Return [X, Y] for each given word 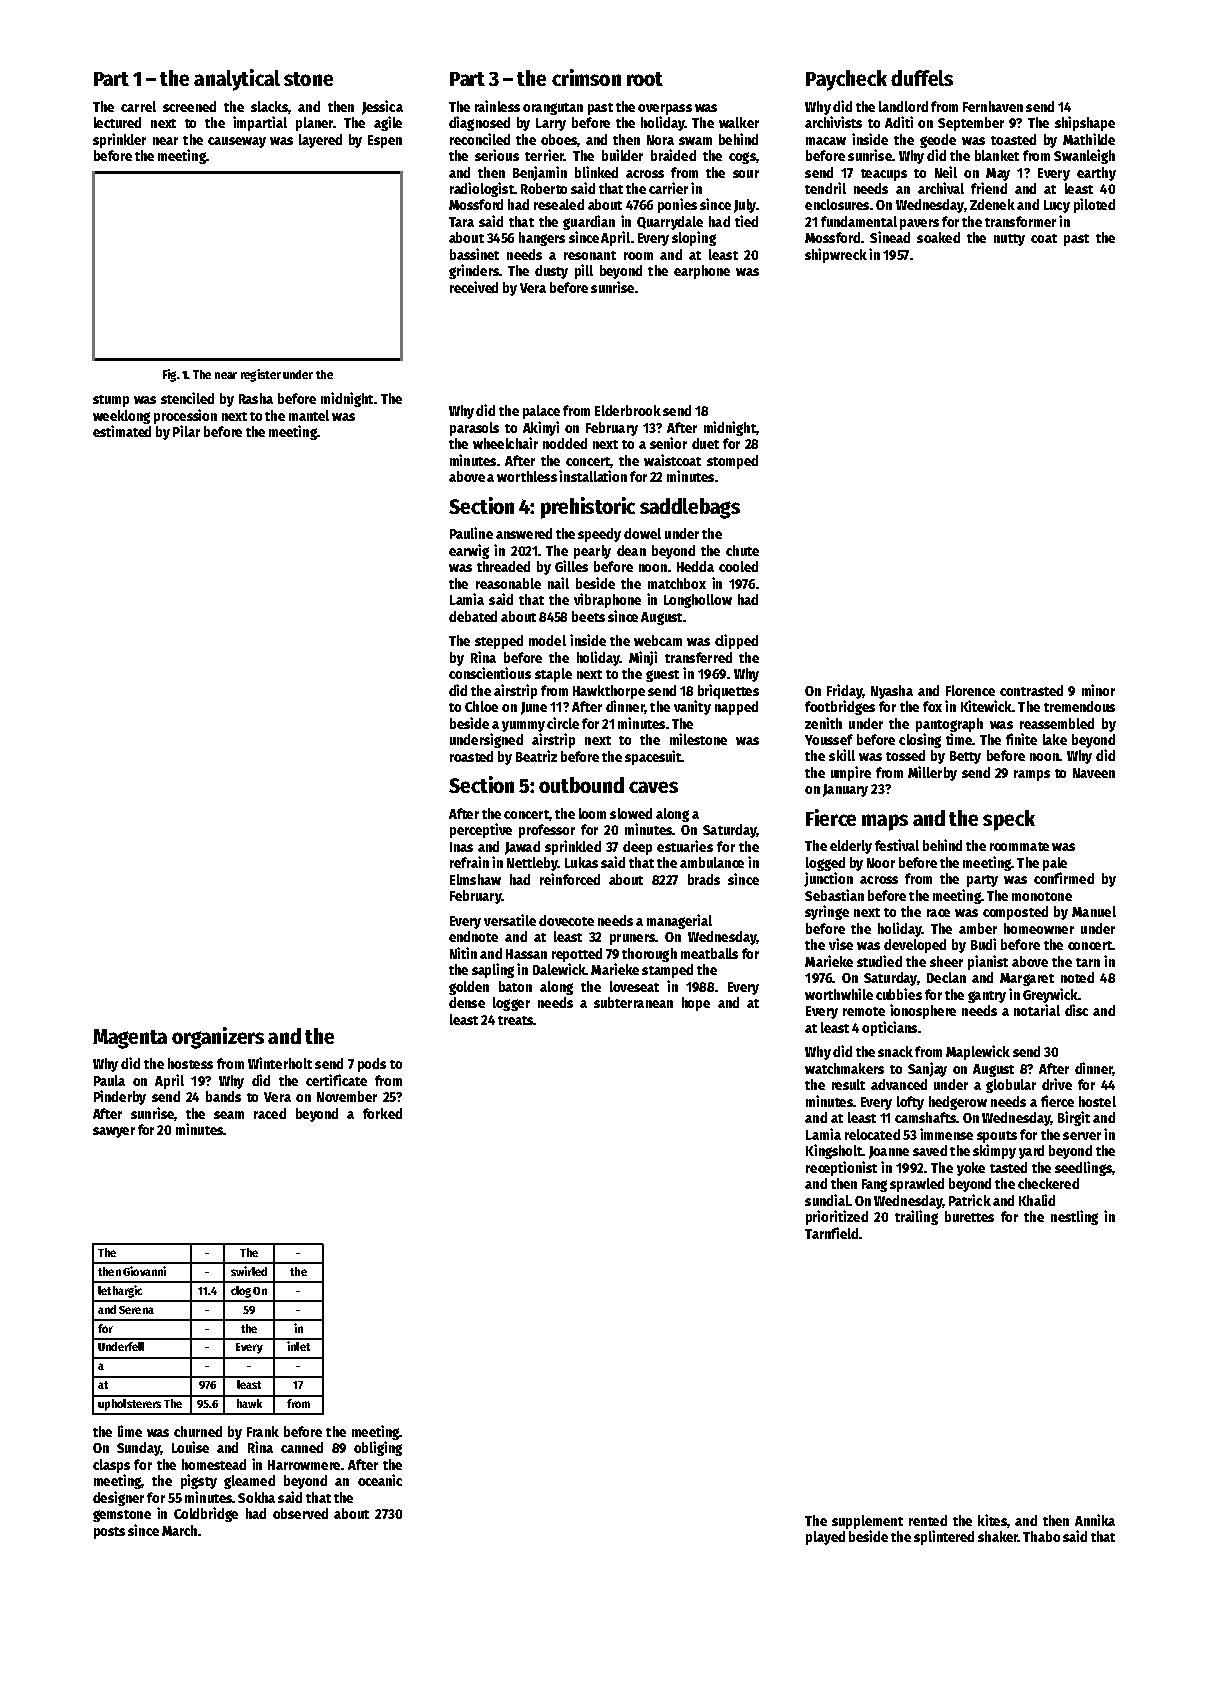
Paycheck [846, 80]
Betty [965, 757]
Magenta [130, 1039]
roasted [471, 756]
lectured [117, 122]
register [261, 375]
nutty [1009, 240]
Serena [136, 1310]
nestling [1074, 1217]
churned [198, 1431]
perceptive [481, 830]
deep [637, 848]
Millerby [932, 773]
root [645, 79]
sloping [694, 238]
